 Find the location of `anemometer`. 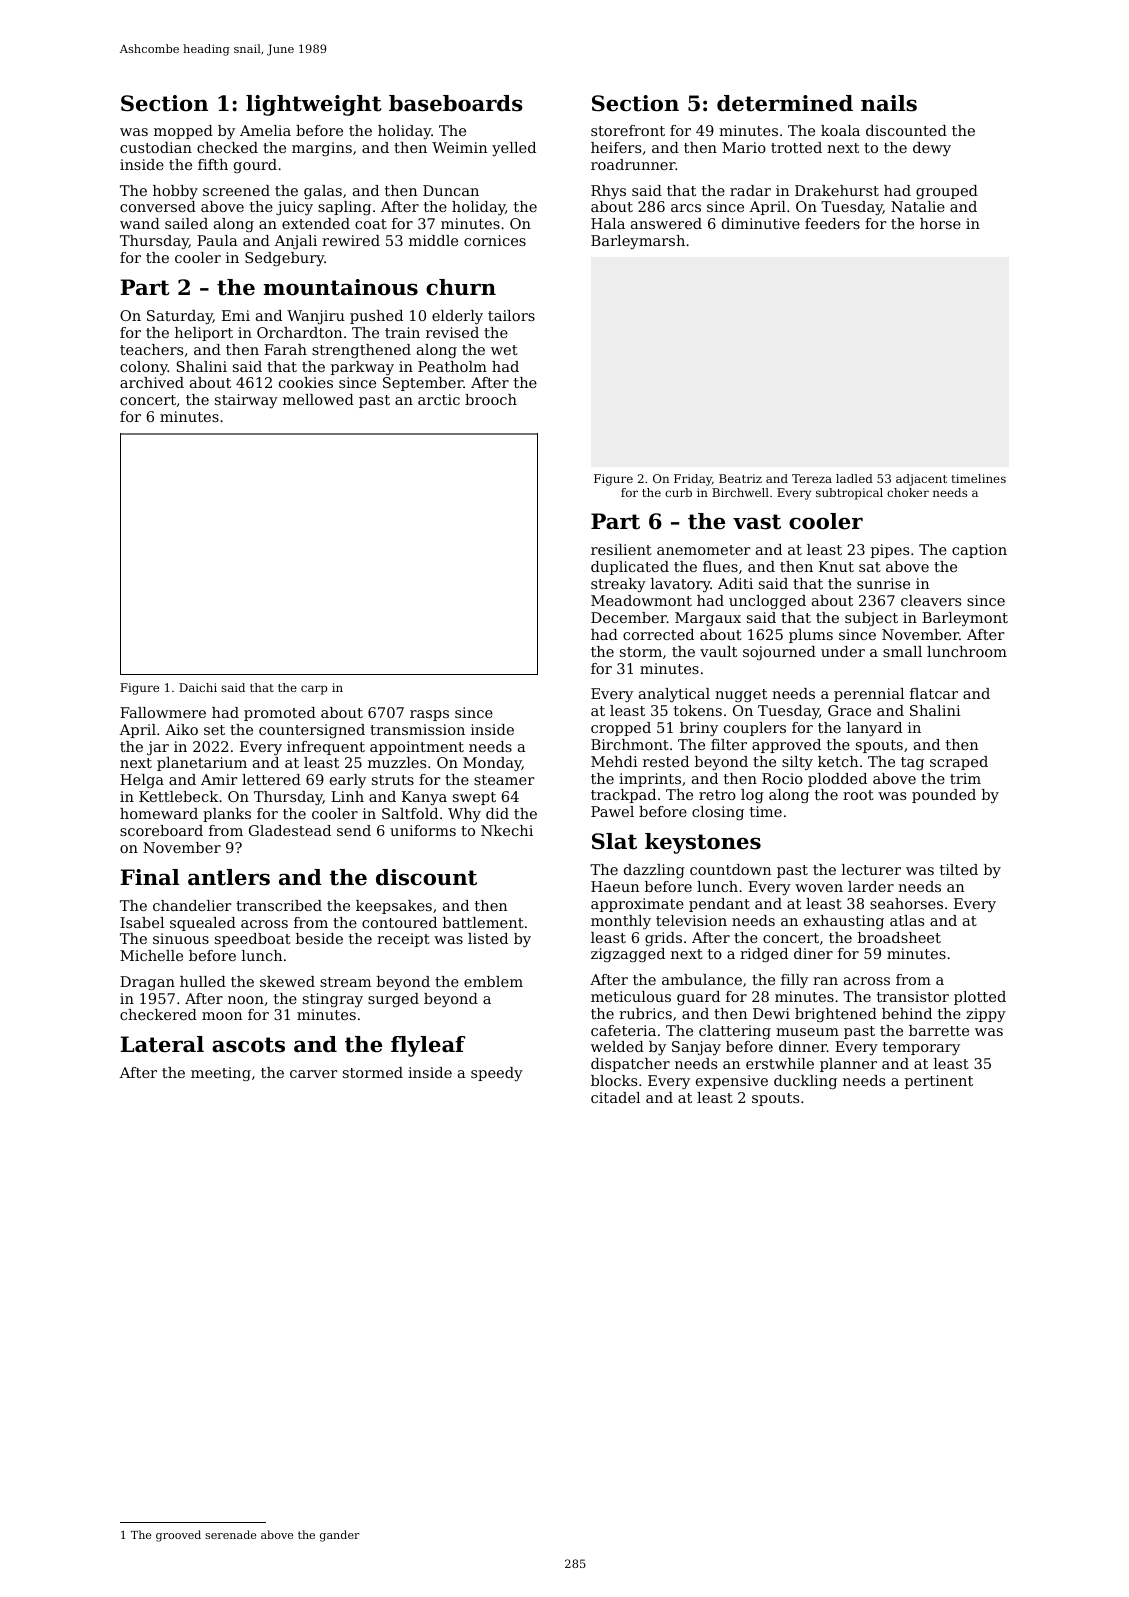

anemometer is located at coordinates (704, 550).
